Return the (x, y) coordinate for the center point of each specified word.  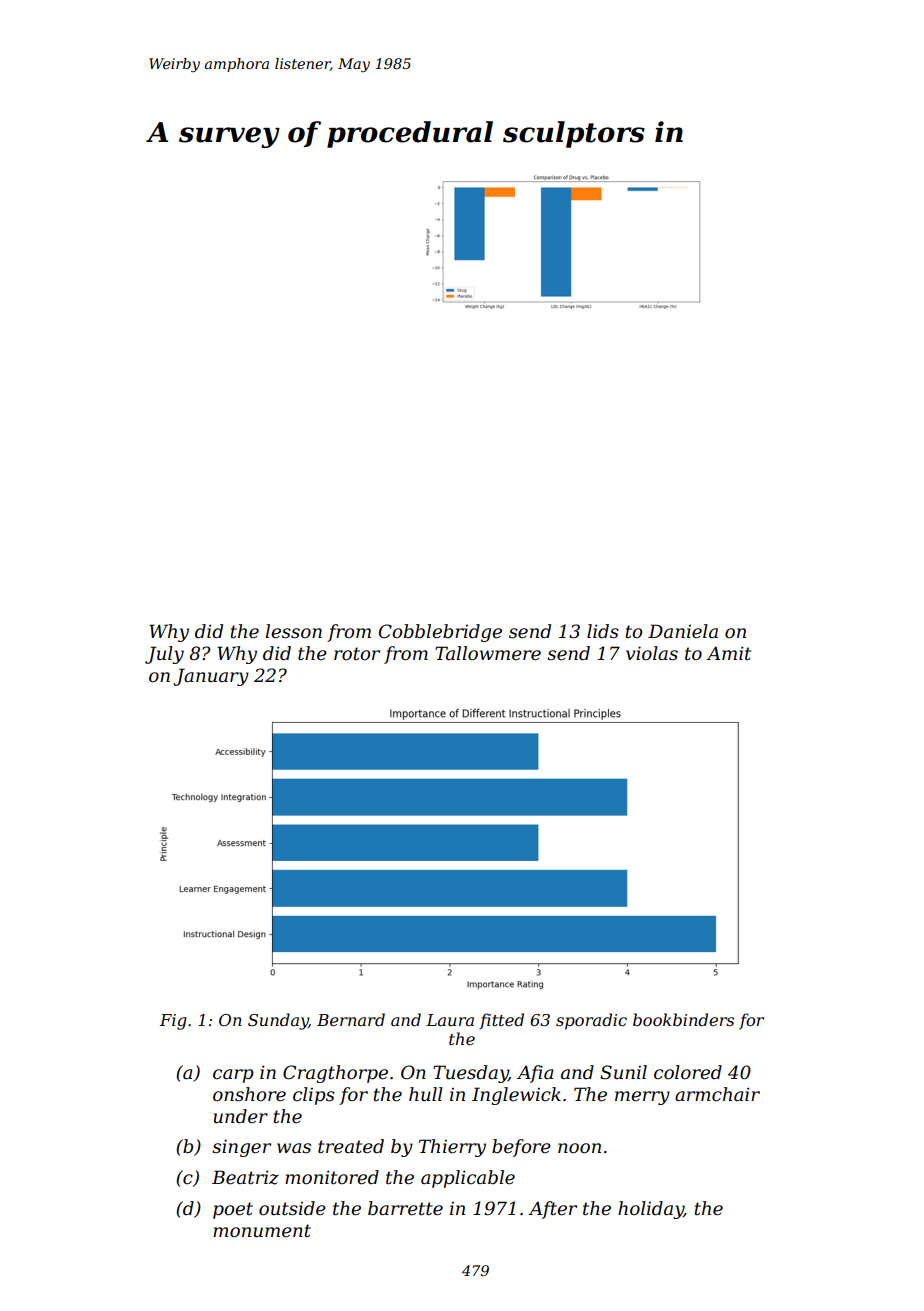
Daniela (683, 631)
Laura (450, 1020)
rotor (357, 654)
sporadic (591, 1021)
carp (233, 1076)
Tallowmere (488, 653)
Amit (728, 653)
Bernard (351, 1019)
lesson (294, 631)
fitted (501, 1021)
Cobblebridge (440, 633)
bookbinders (683, 1019)
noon (579, 1148)
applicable (468, 1179)
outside (292, 1208)
